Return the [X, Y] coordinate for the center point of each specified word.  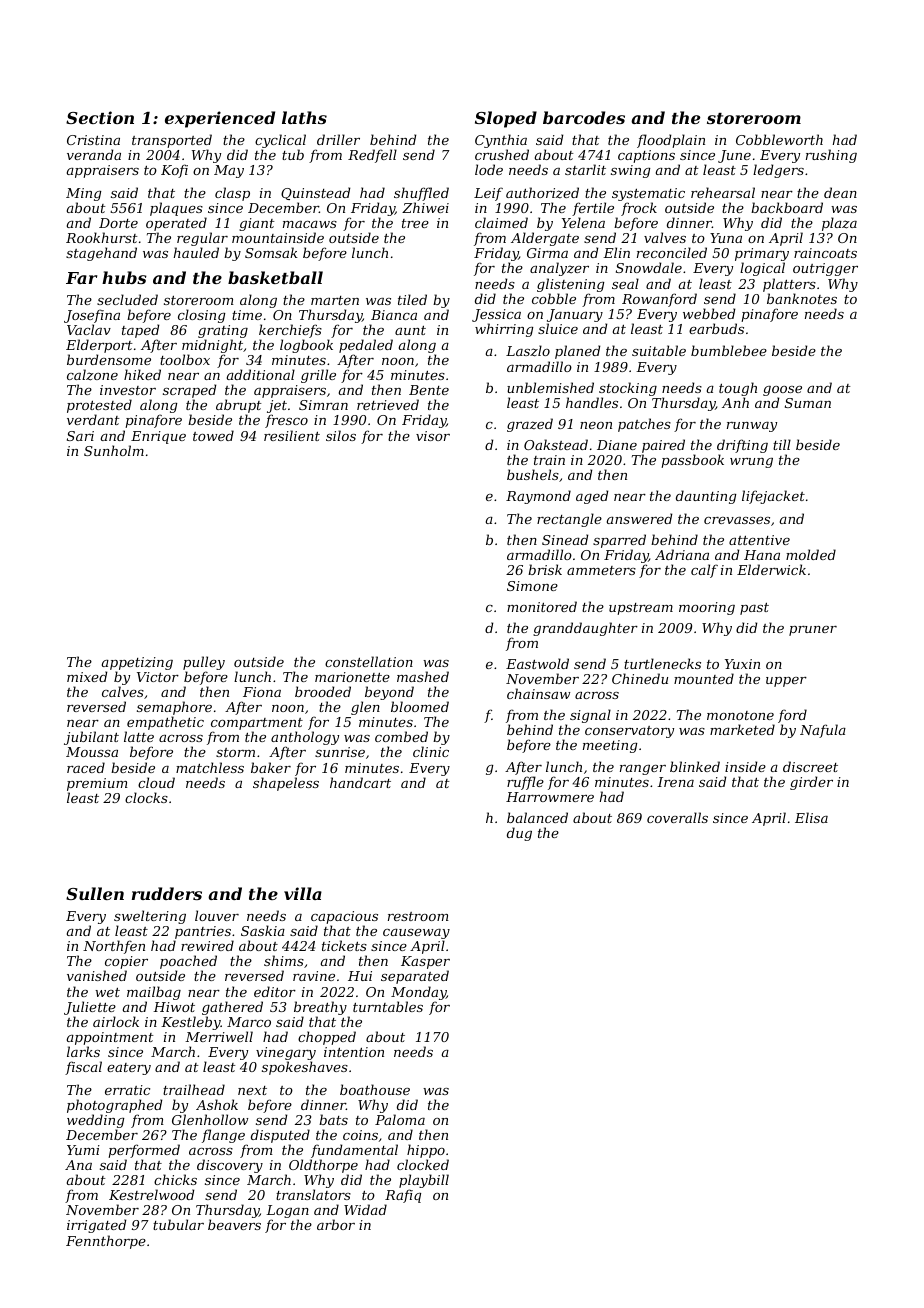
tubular [178, 1224]
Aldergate [545, 239]
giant [257, 224]
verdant [93, 420]
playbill [424, 1182]
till [782, 444]
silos [341, 435]
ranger [643, 770]
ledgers [778, 171]
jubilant [91, 738]
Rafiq [403, 1197]
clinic [431, 752]
